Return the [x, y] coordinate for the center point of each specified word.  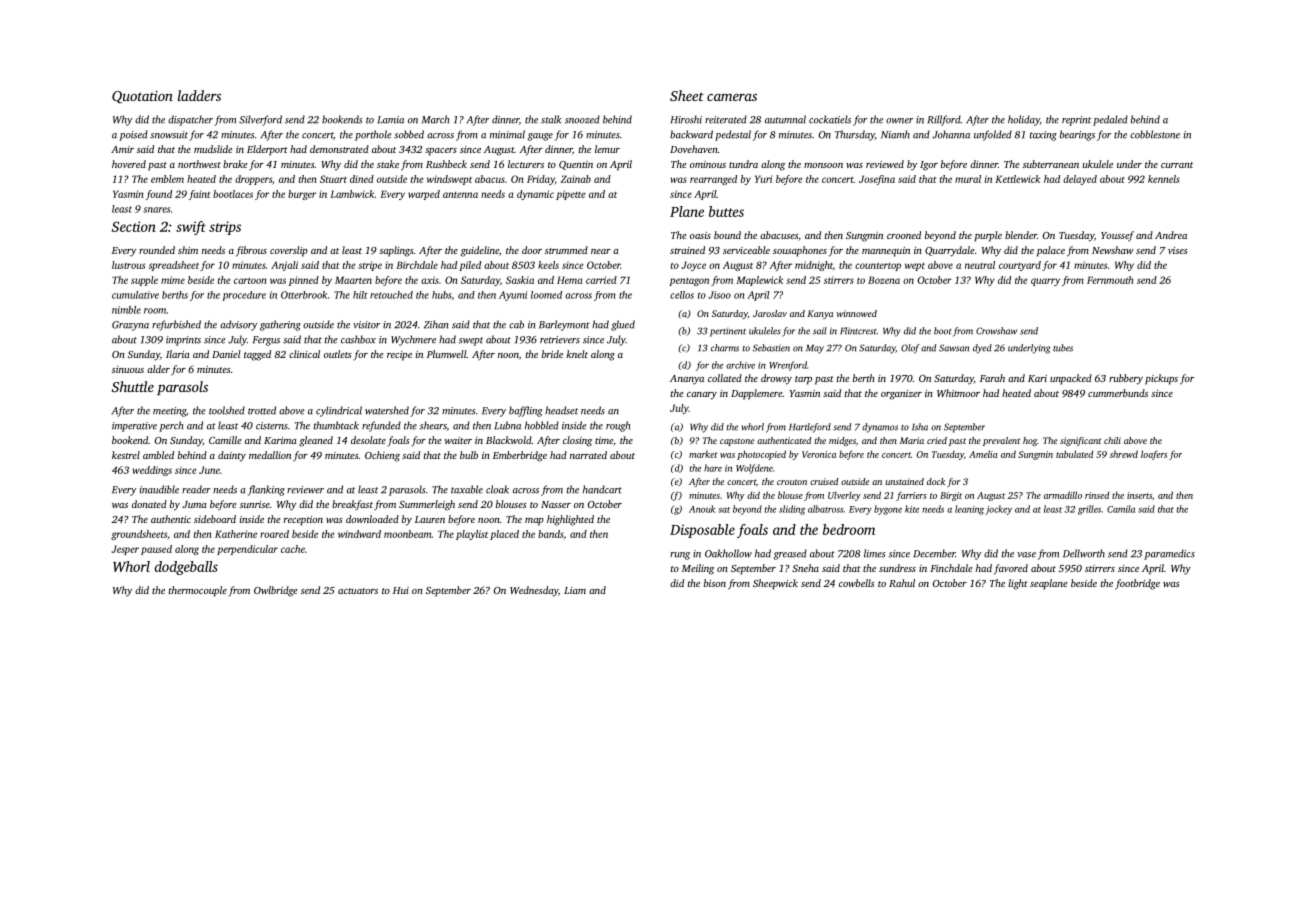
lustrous [128, 265]
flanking [266, 490]
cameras [732, 97]
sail [820, 331]
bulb [469, 455]
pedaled [1110, 120]
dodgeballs [186, 568]
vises [1178, 250]
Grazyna [130, 326]
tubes [1063, 348]
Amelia [983, 454]
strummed [566, 250]
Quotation [142, 97]
